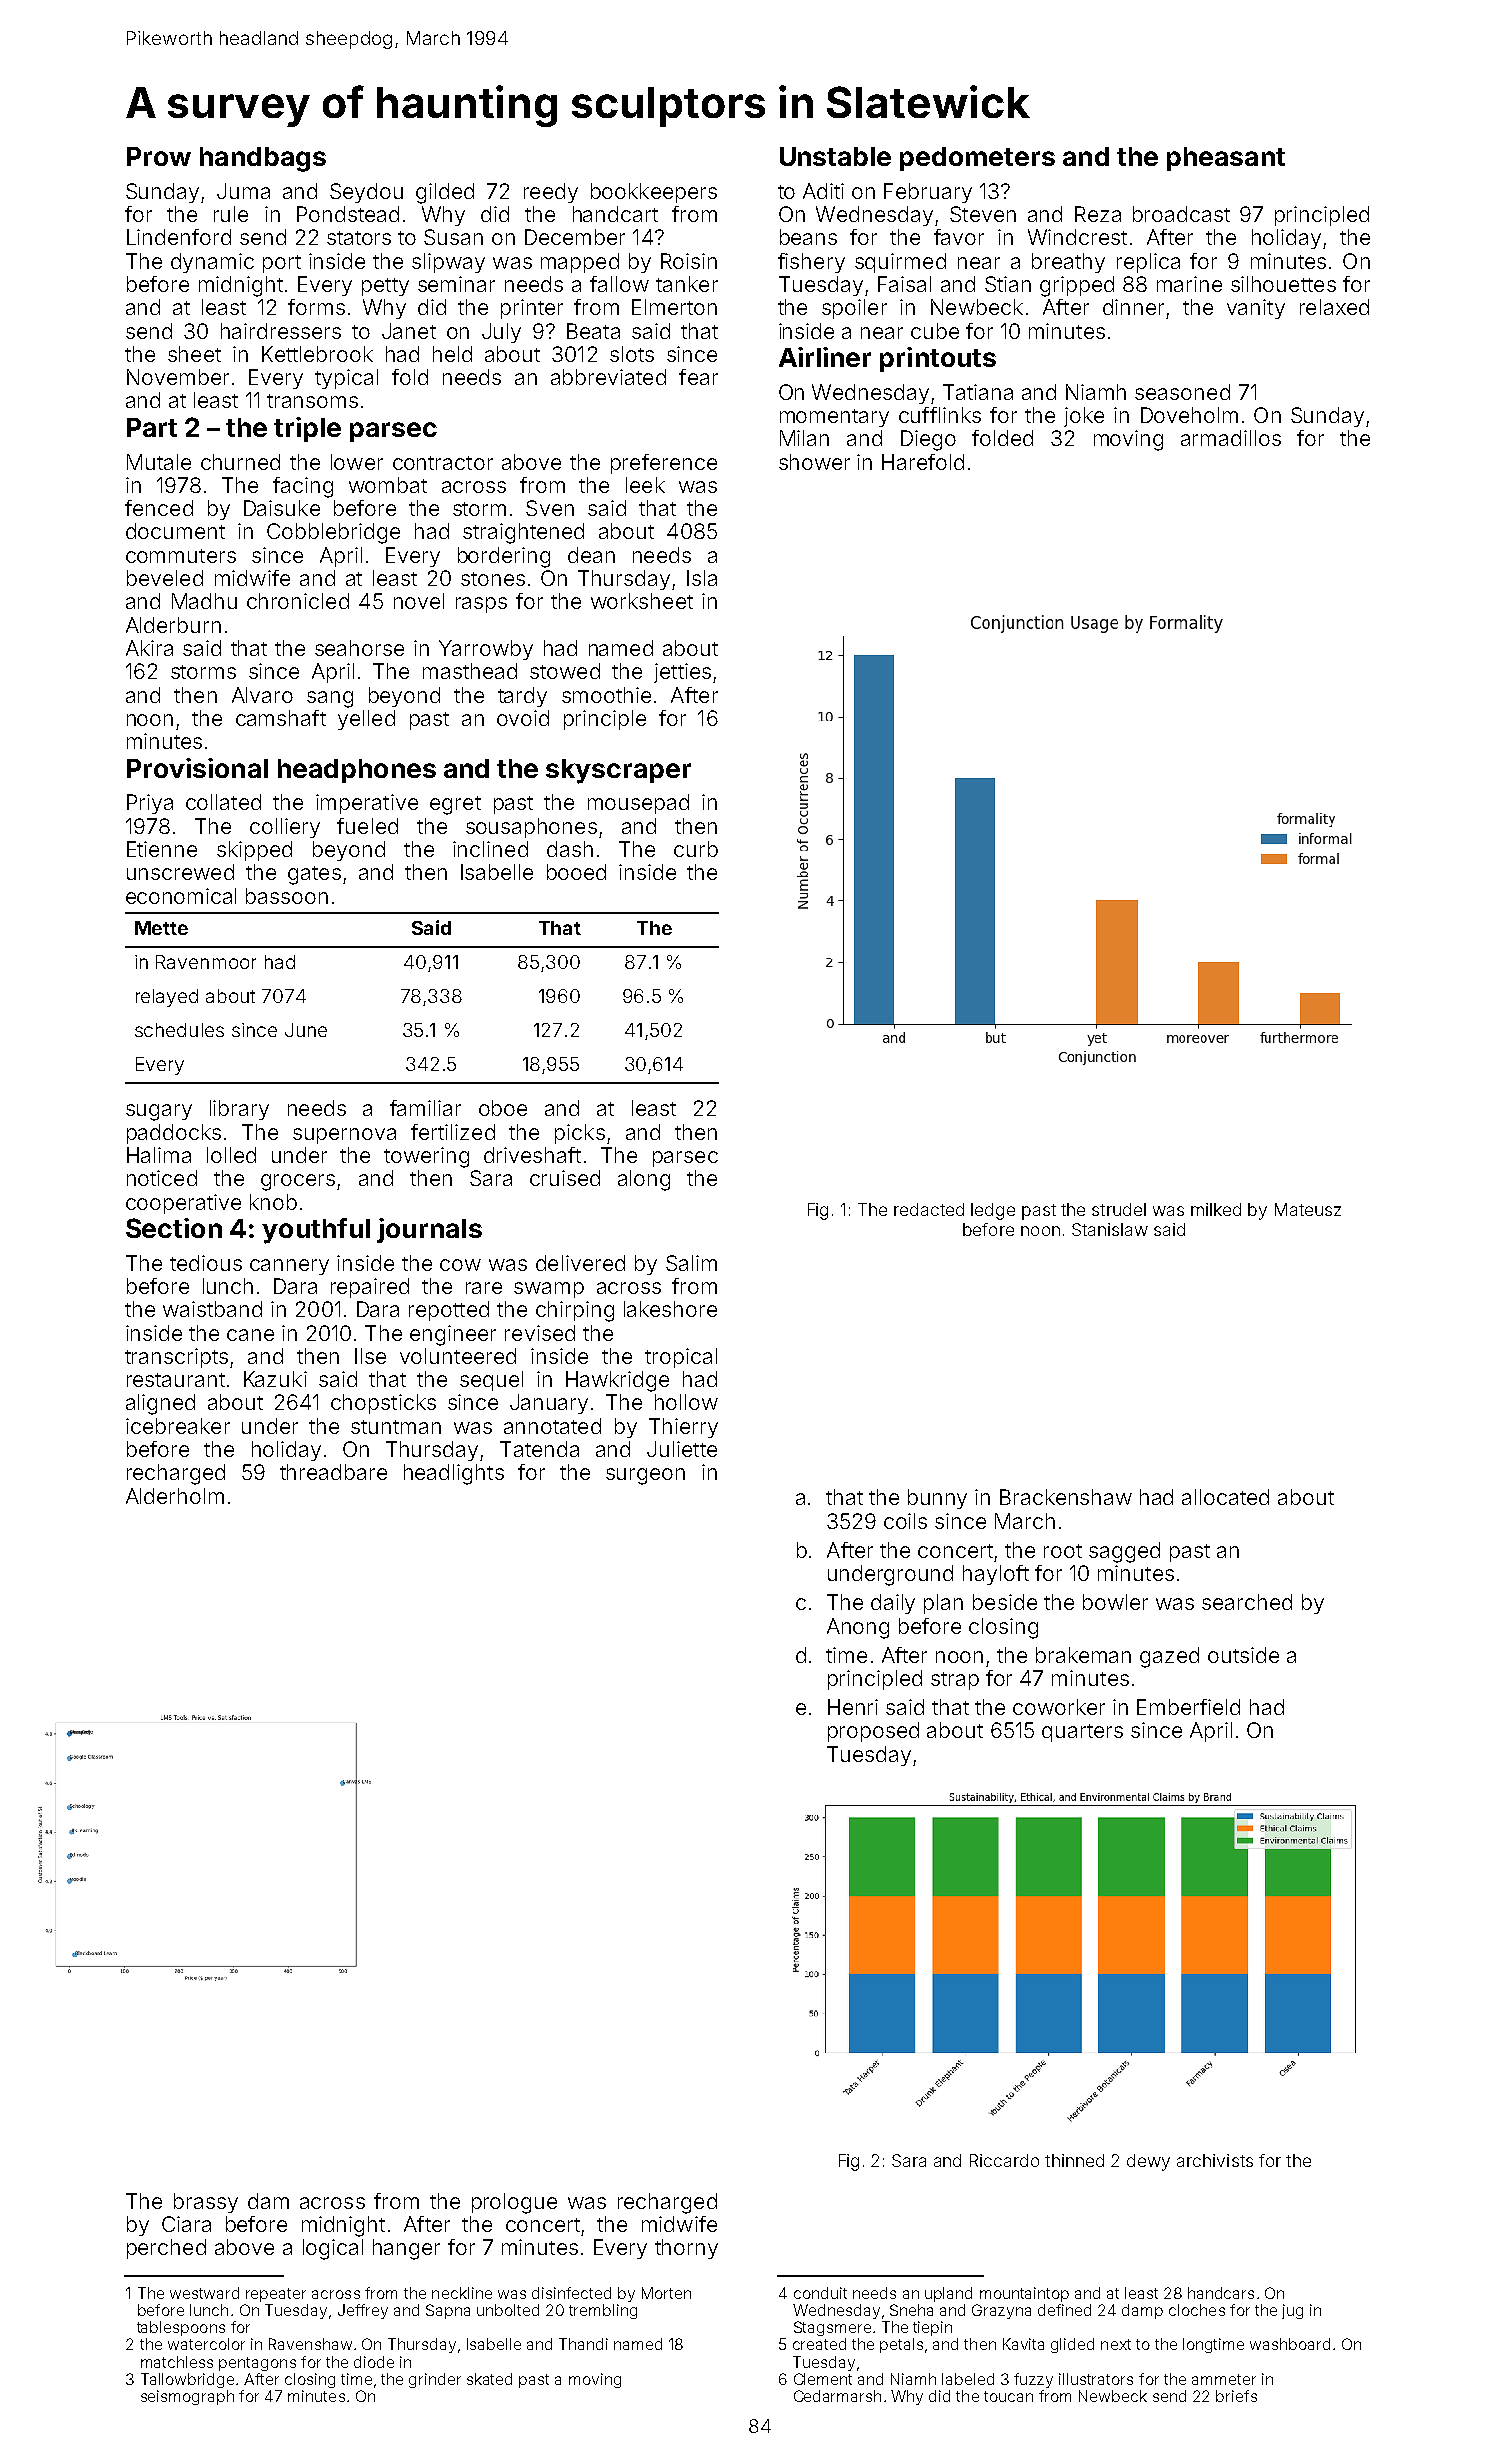 Image resolution: width=1496 pixels, height=2464 pixels. What do you see at coordinates (977, 159) in the document?
I see `pedometers` at bounding box center [977, 159].
